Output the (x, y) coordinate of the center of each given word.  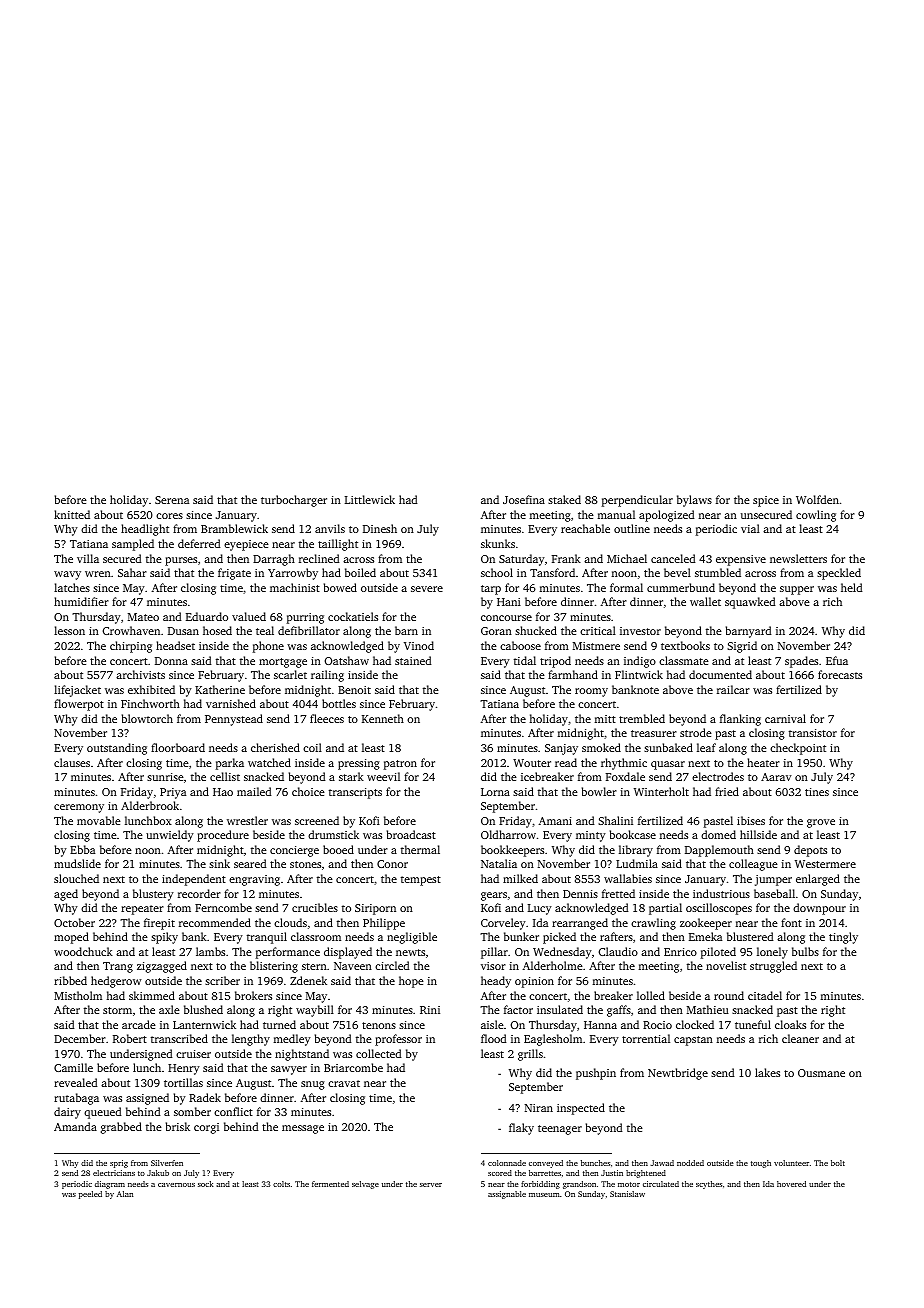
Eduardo (207, 616)
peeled (90, 1195)
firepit (159, 924)
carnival (785, 718)
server (431, 1185)
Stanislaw (627, 1194)
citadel (765, 995)
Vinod (419, 645)
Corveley (503, 924)
